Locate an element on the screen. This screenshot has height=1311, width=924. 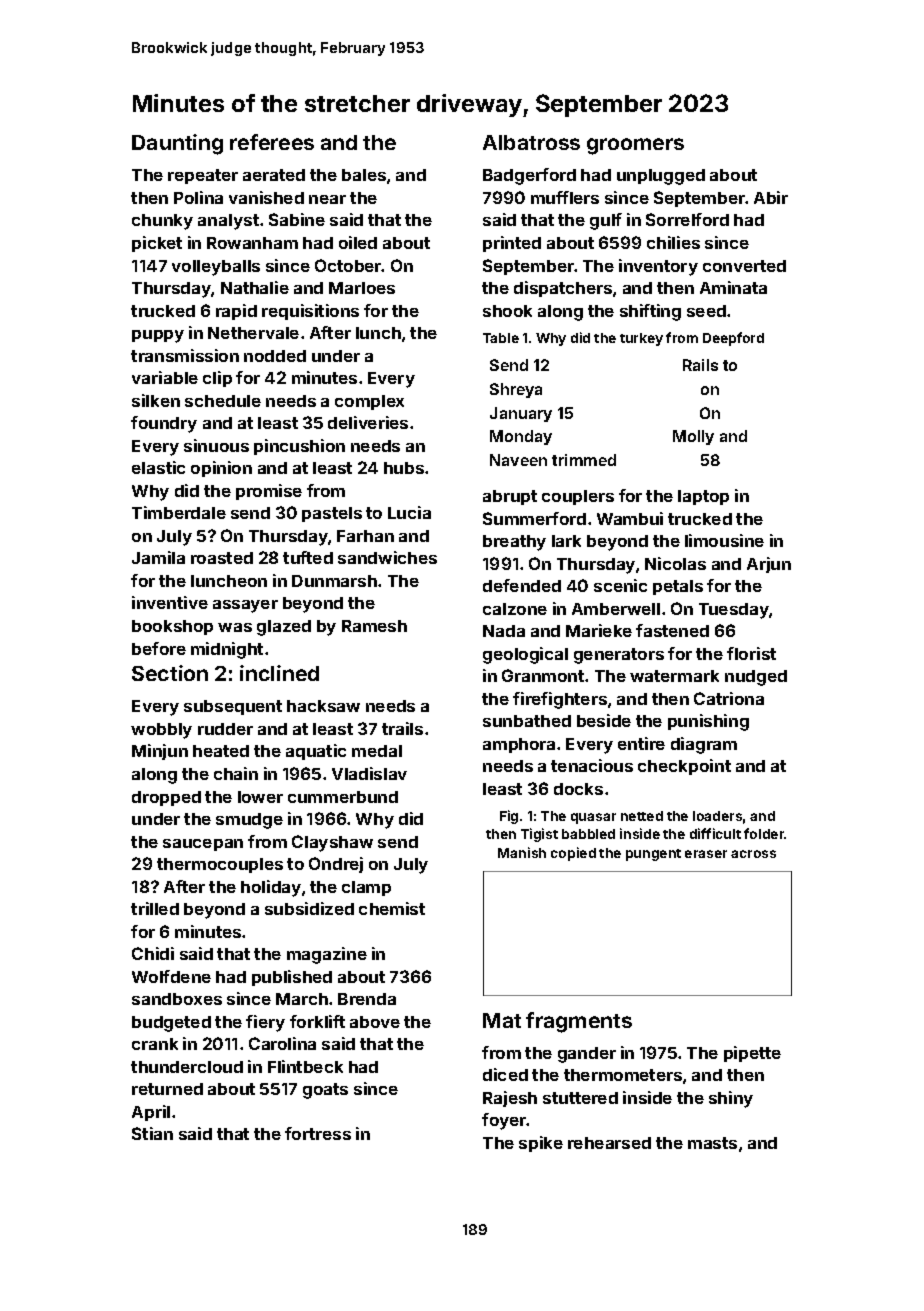
published is located at coordinates (292, 978).
